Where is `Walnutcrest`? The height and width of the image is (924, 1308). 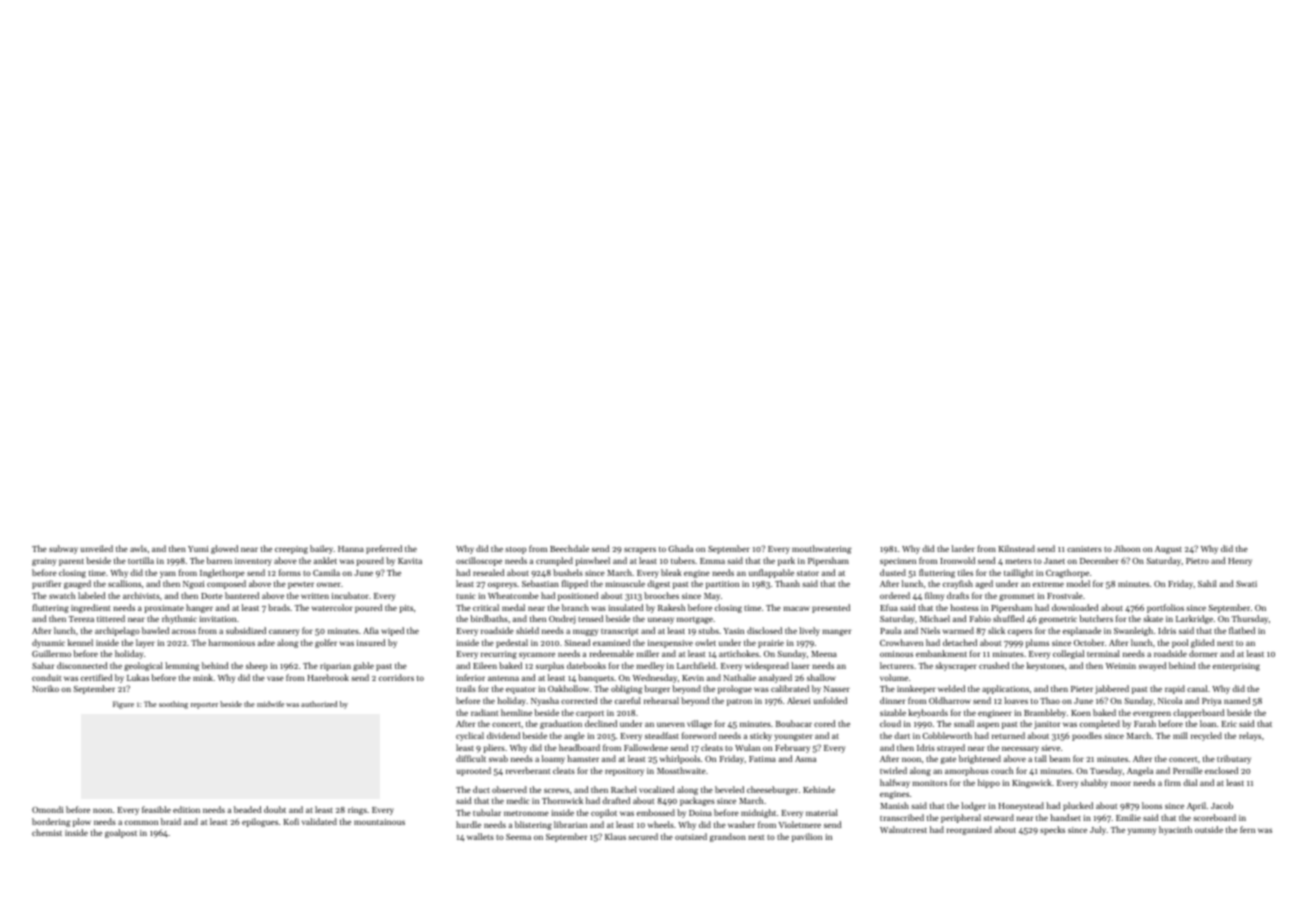 Walnutcrest is located at coordinates (903, 829).
